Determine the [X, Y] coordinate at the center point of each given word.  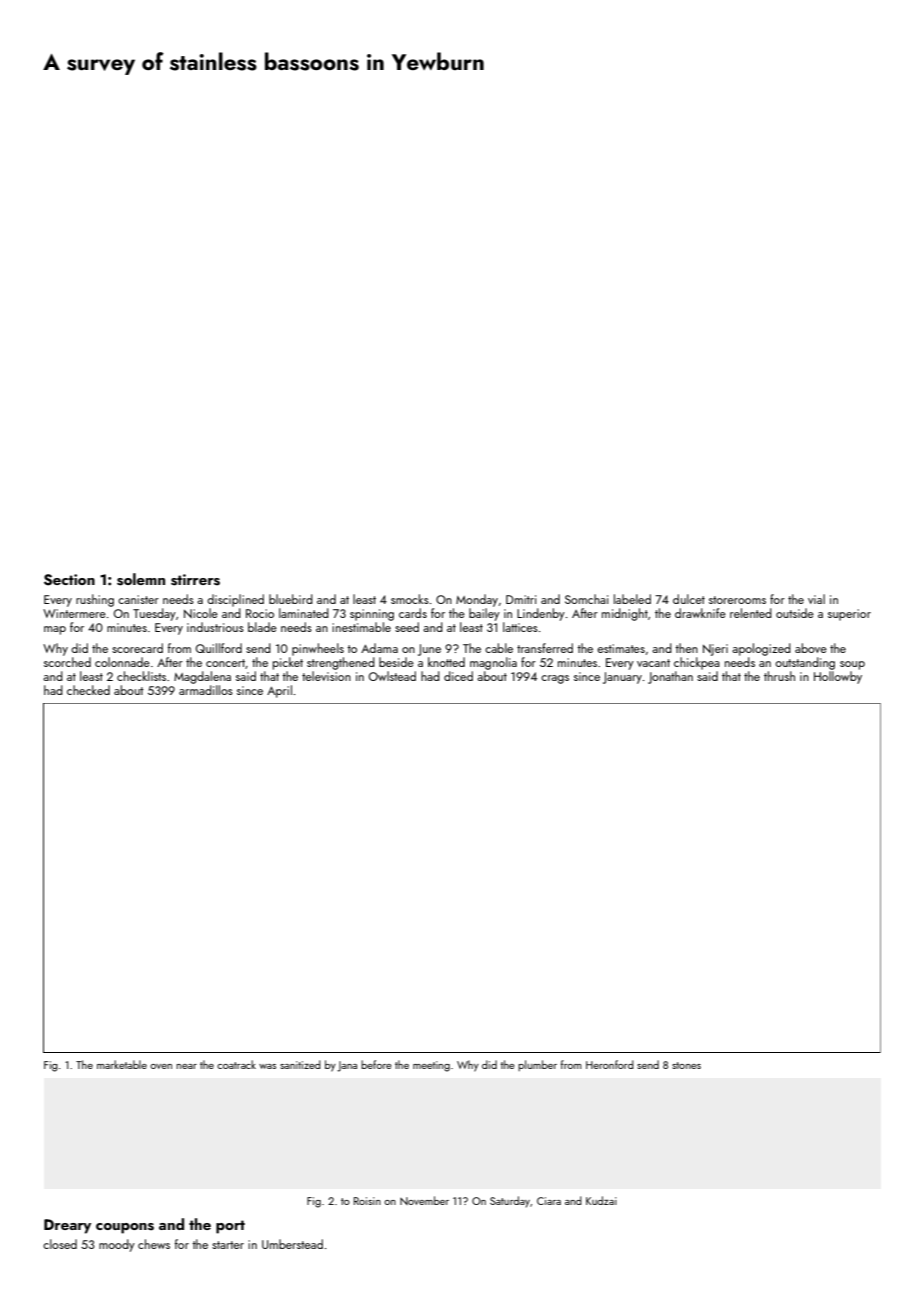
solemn [141, 579]
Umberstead [292, 1244]
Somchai [586, 599]
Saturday [510, 1202]
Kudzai [601, 1200]
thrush [779, 676]
